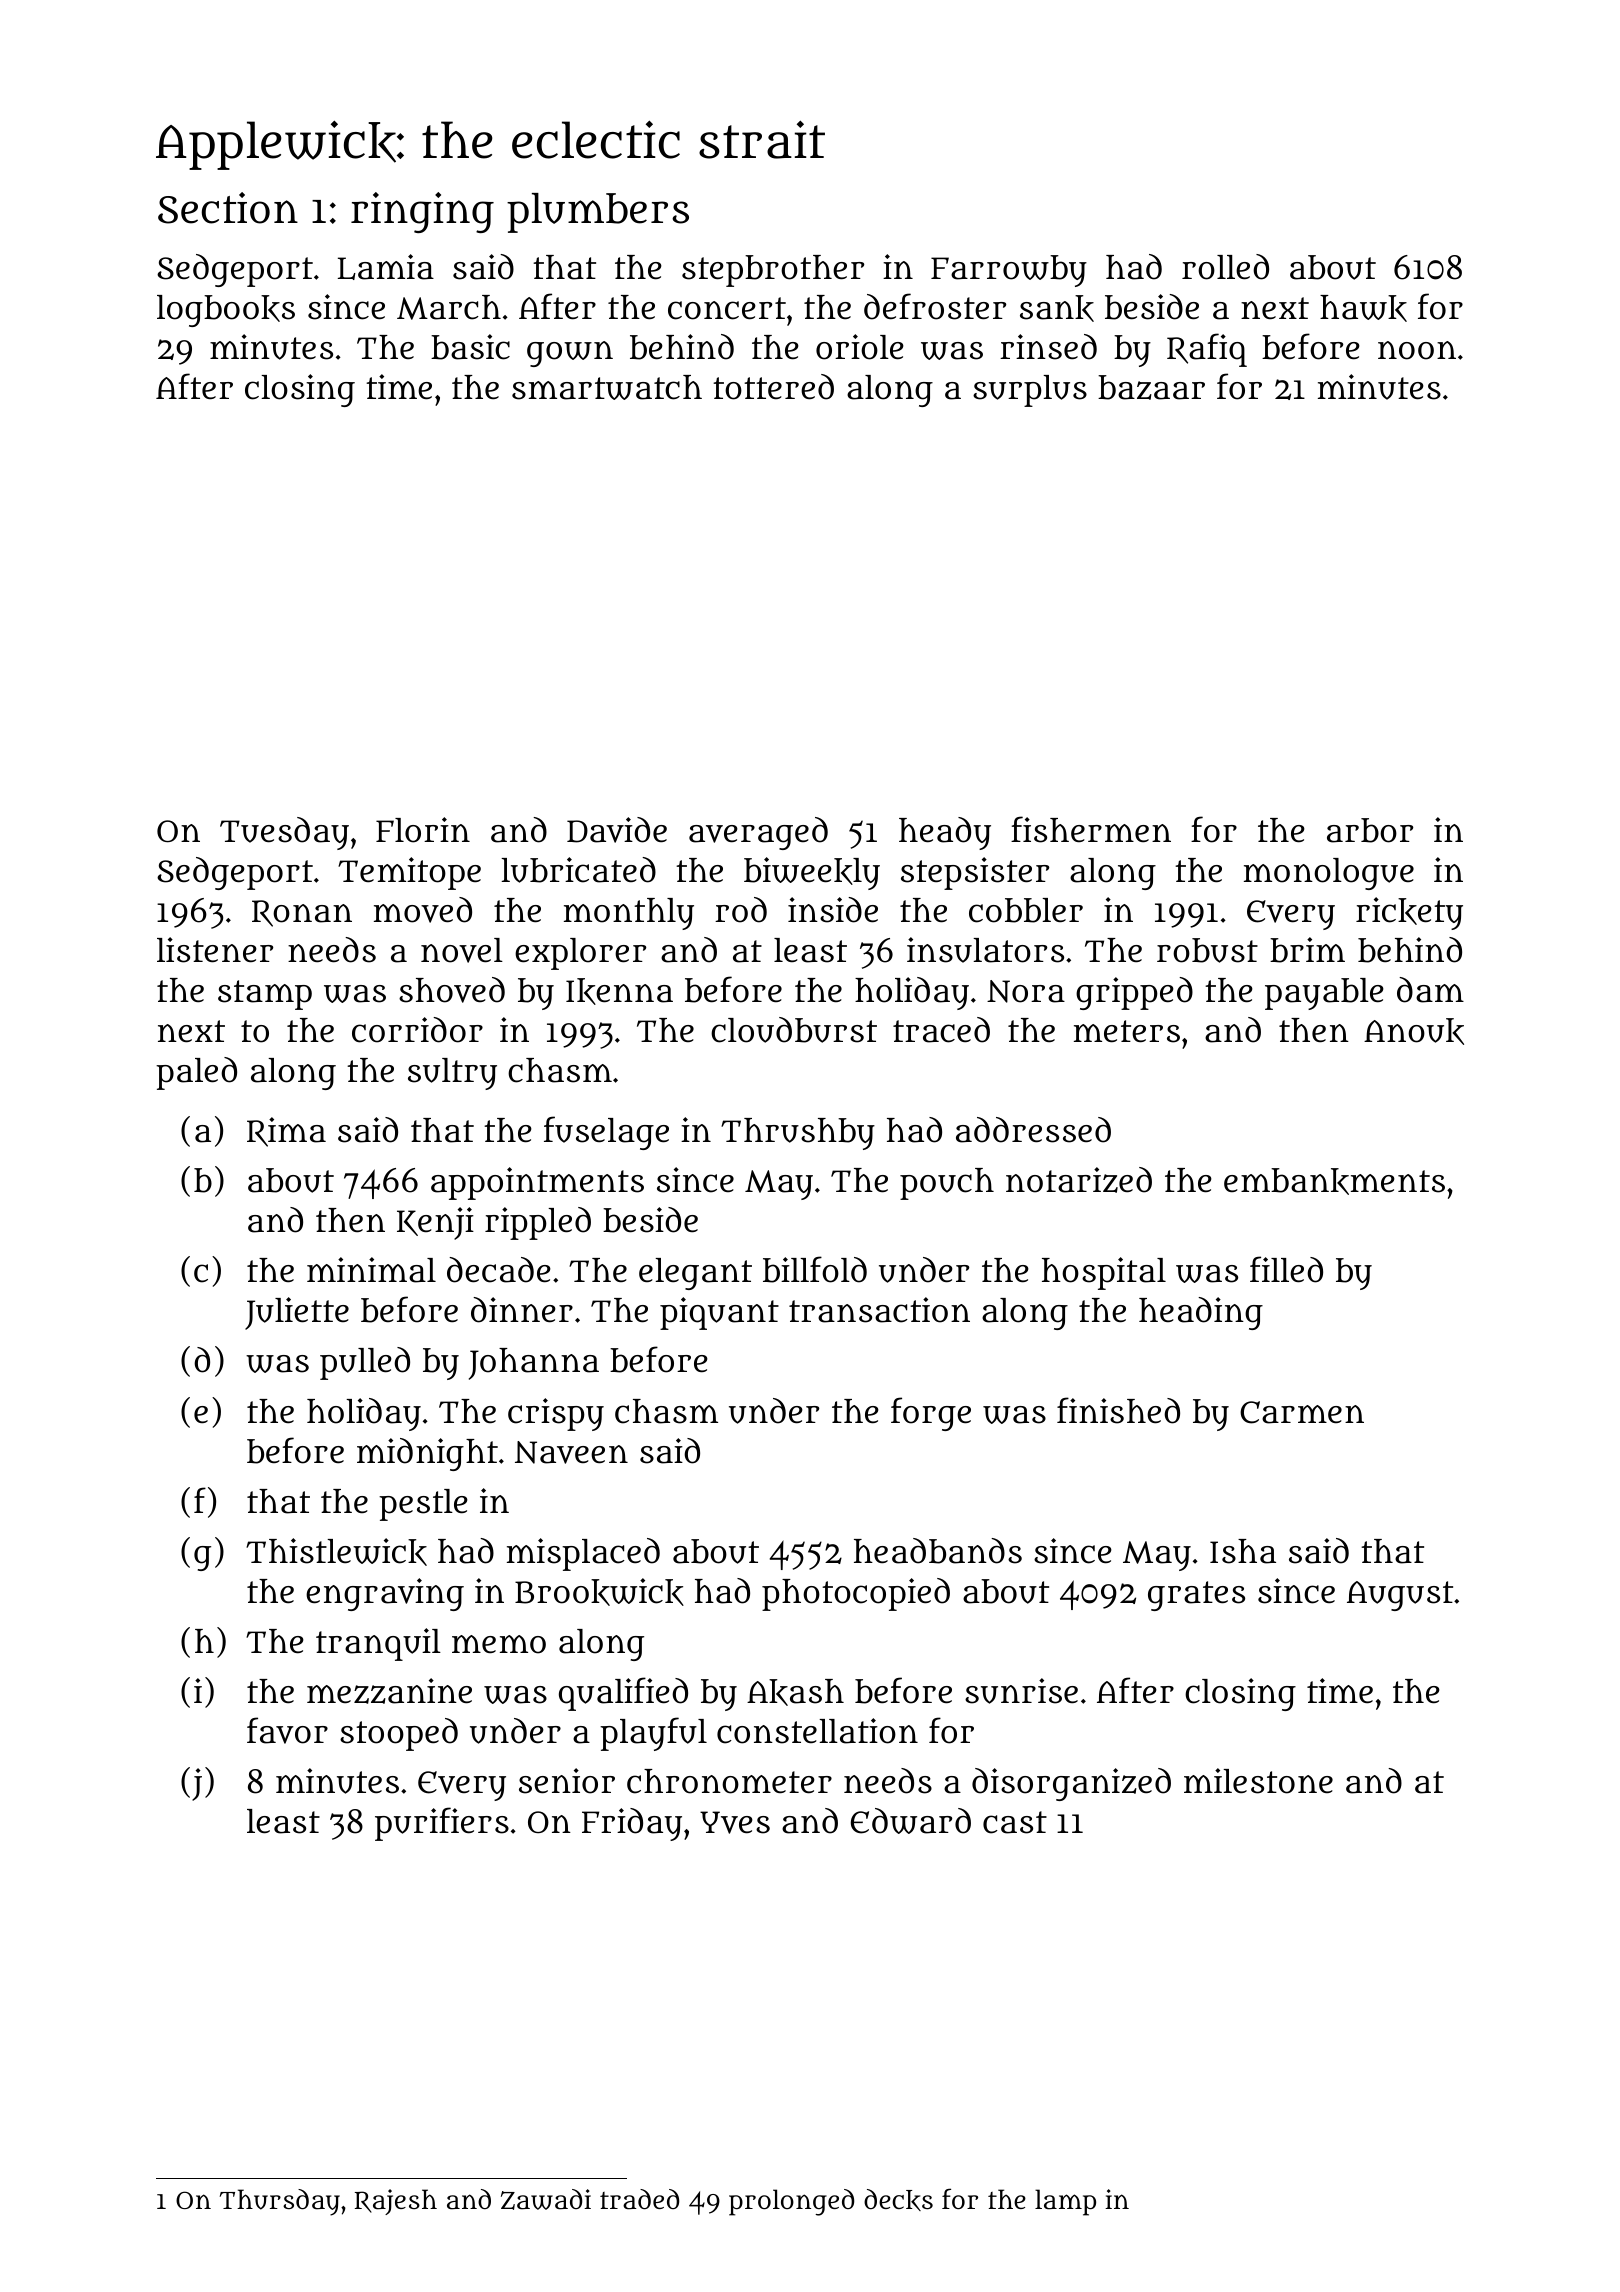  Describe the element at coordinates (931, 1414) in the image. I see `forge` at that location.
